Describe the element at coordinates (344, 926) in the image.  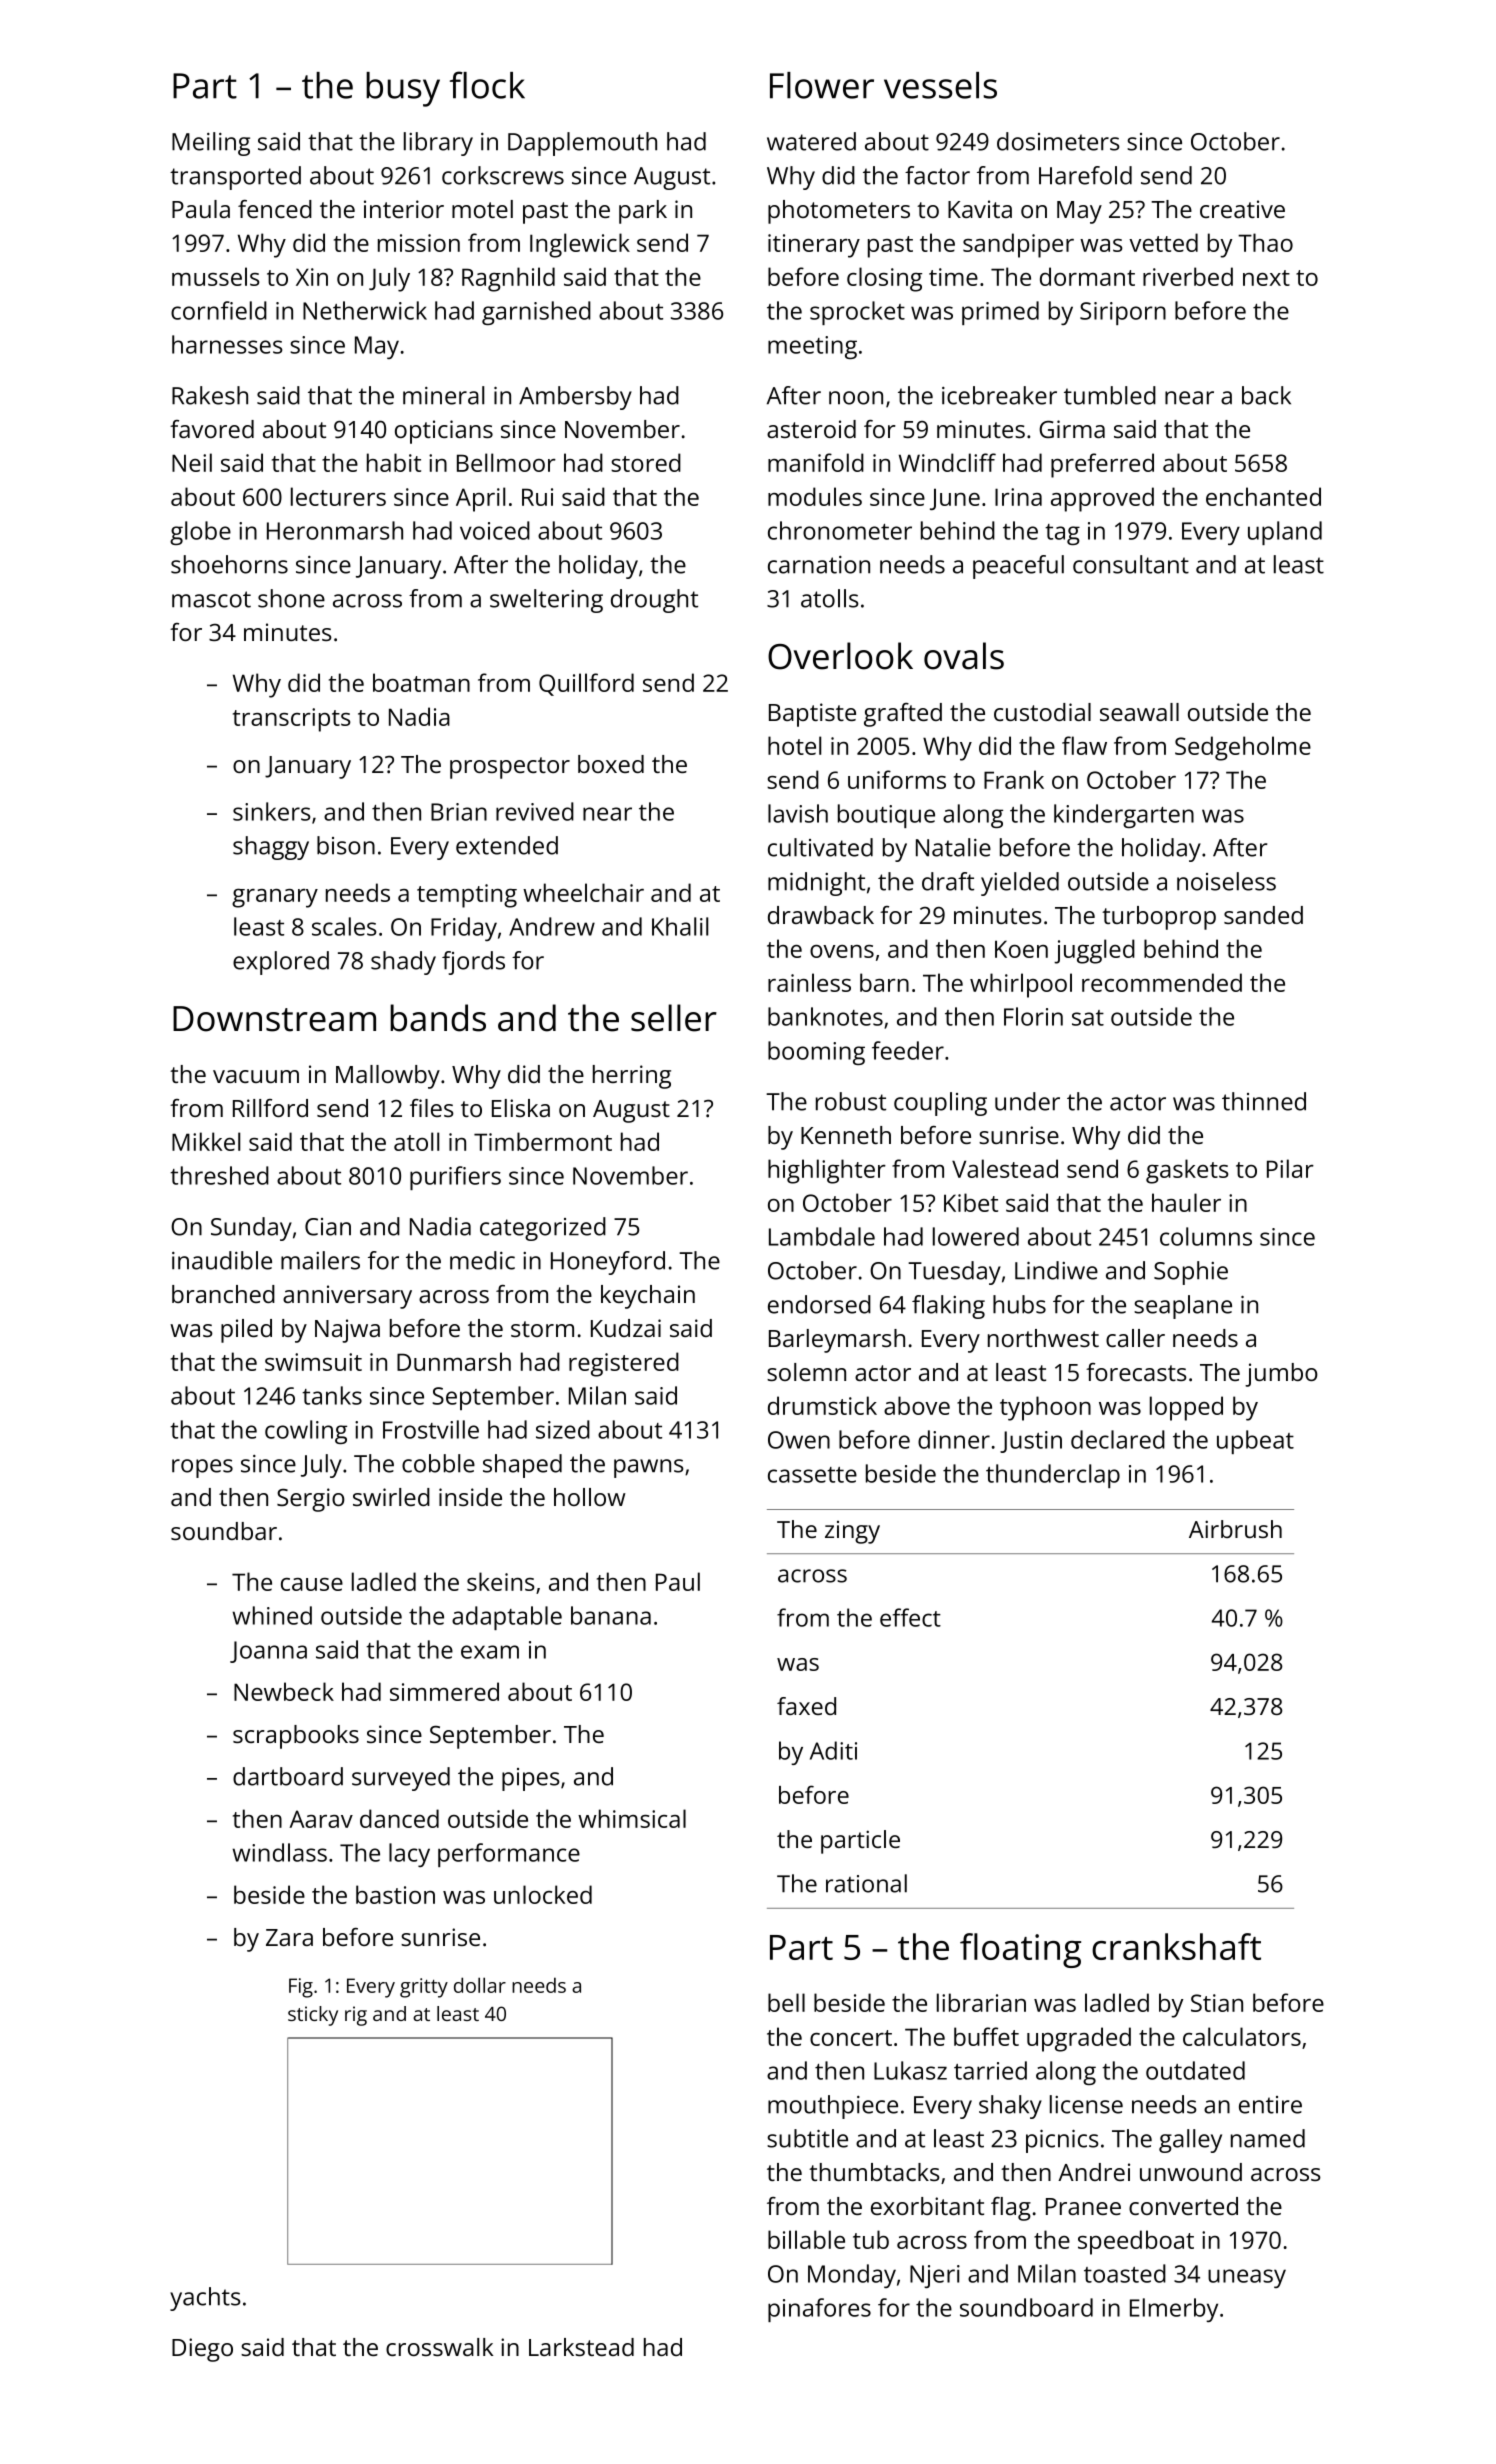
I see `scales` at that location.
